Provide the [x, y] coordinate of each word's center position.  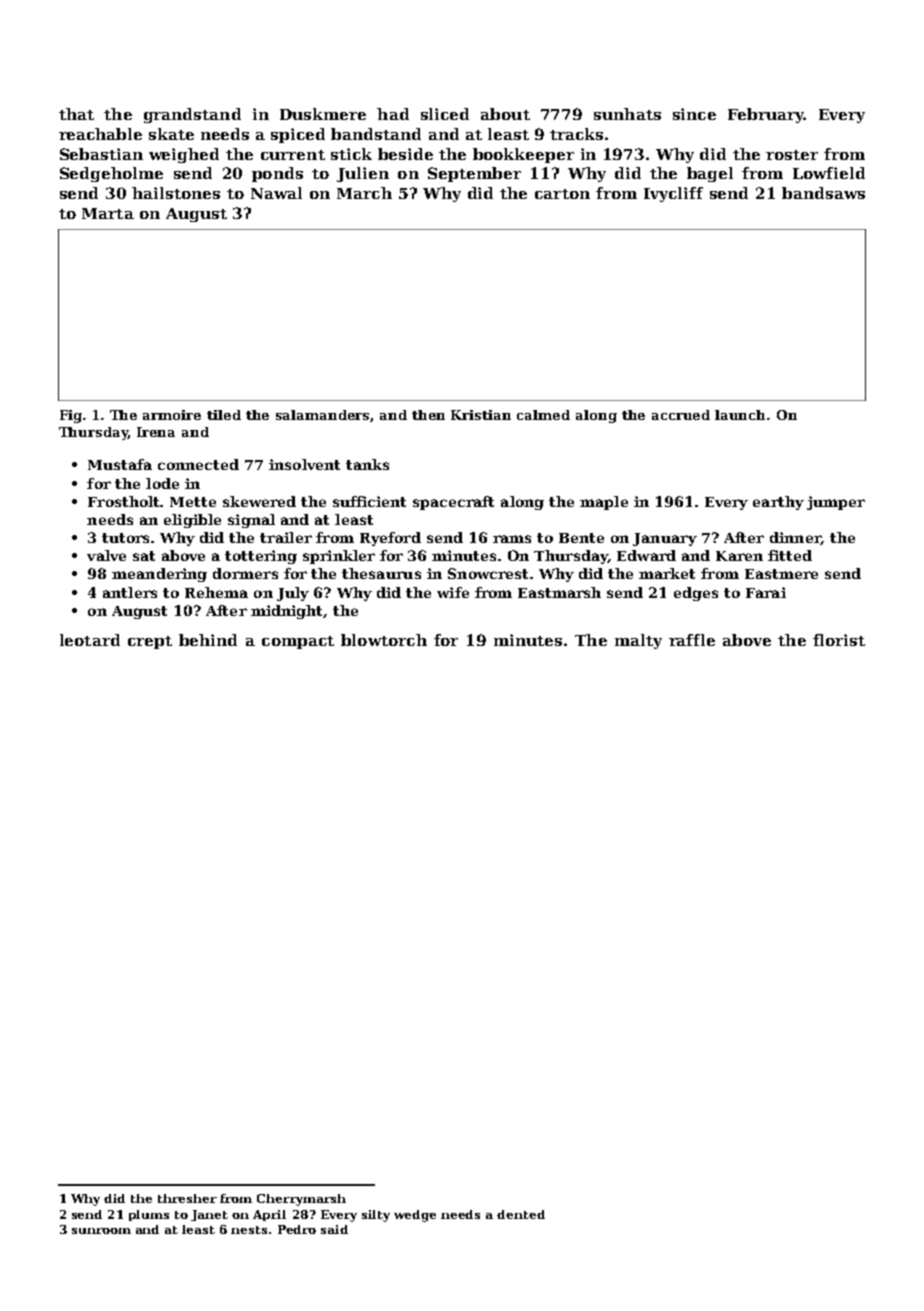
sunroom [101, 1231]
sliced [445, 114]
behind [208, 640]
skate [171, 134]
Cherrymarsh [301, 1200]
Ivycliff [673, 194]
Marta [108, 213]
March [364, 193]
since [694, 114]
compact [298, 642]
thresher [187, 1198]
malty [638, 641]
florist [839, 640]
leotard [90, 640]
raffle [692, 640]
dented [521, 1214]
